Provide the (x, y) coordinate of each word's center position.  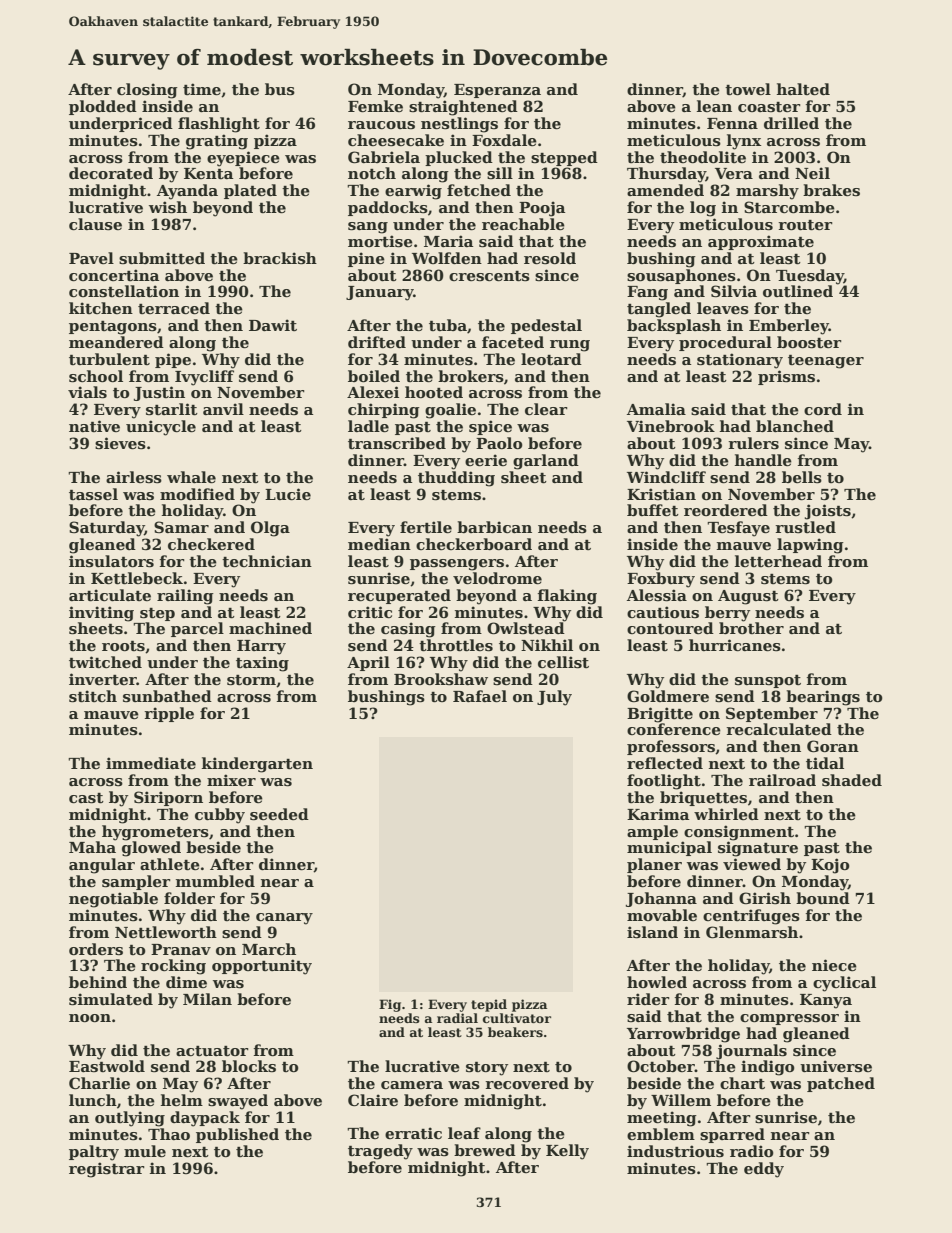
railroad (782, 780)
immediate (151, 763)
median (379, 544)
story (487, 1069)
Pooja (542, 209)
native (94, 426)
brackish (280, 258)
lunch (93, 1100)
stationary (740, 361)
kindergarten (257, 765)
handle (763, 460)
